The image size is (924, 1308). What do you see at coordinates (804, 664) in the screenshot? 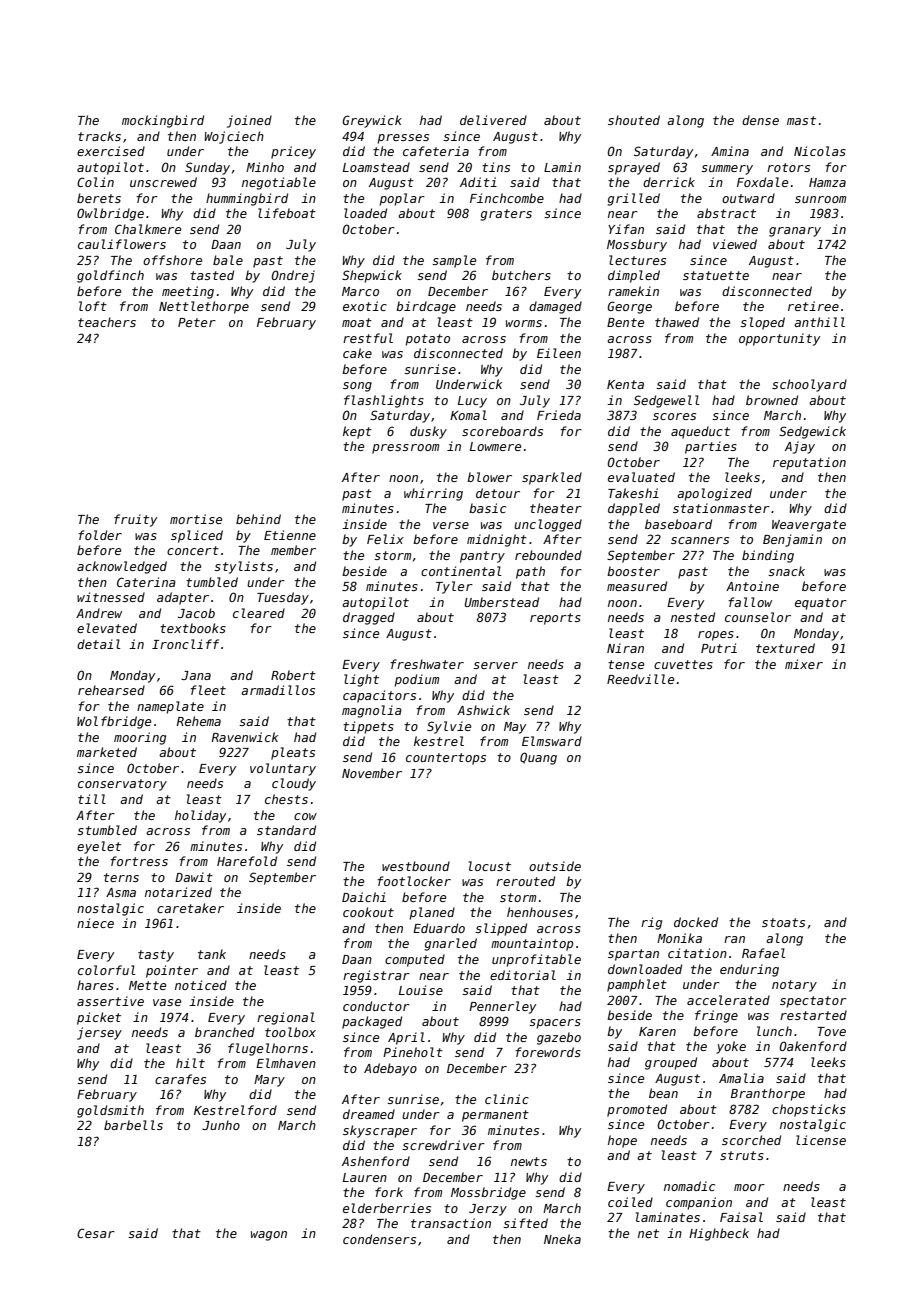
I see `mixer` at bounding box center [804, 664].
